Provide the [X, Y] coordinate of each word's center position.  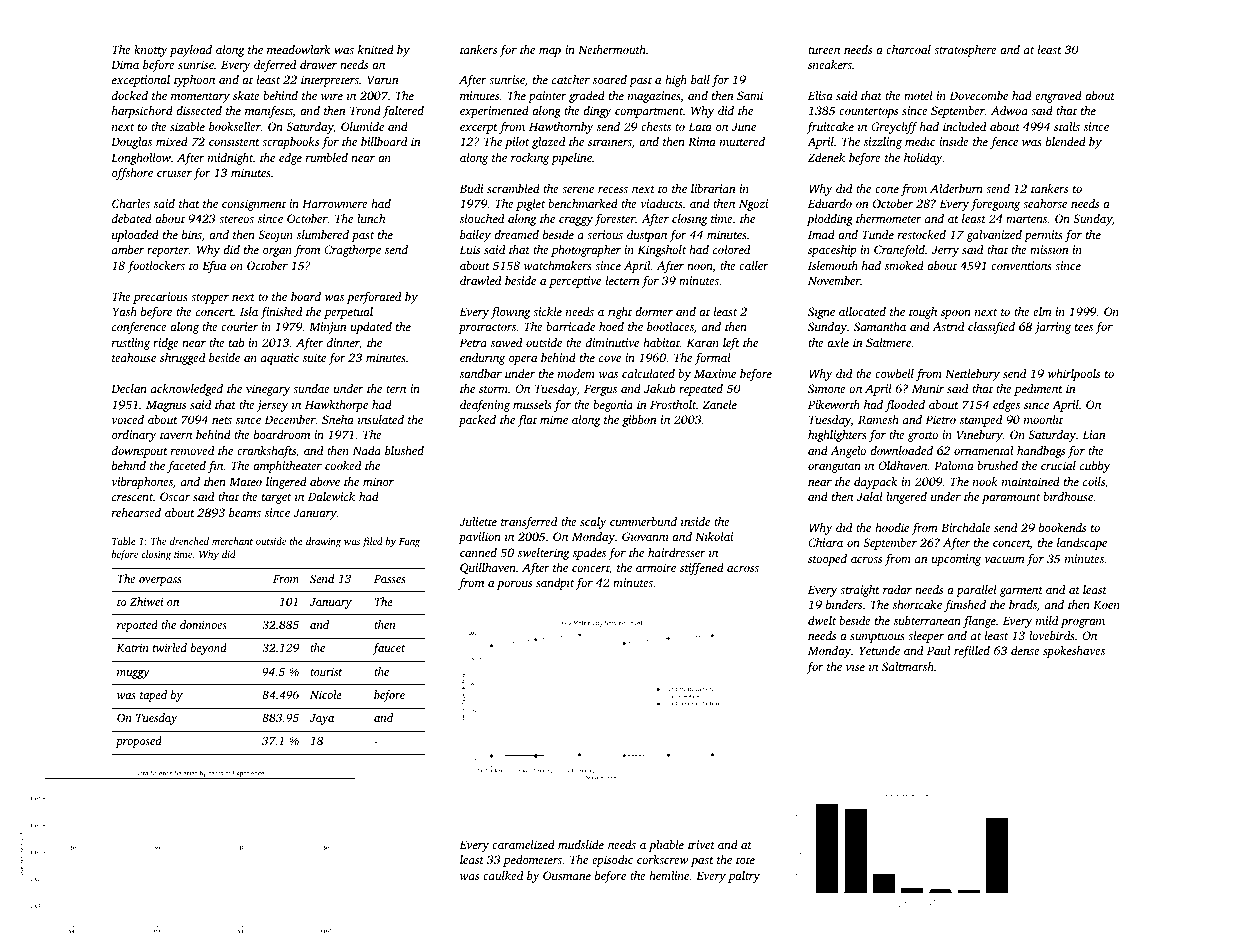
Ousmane [567, 875]
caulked [503, 875]
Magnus [166, 406]
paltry [744, 877]
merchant [232, 541]
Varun [383, 79]
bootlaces [670, 326]
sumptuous [877, 638]
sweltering [544, 554]
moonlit [1043, 419]
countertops [868, 113]
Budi [472, 188]
